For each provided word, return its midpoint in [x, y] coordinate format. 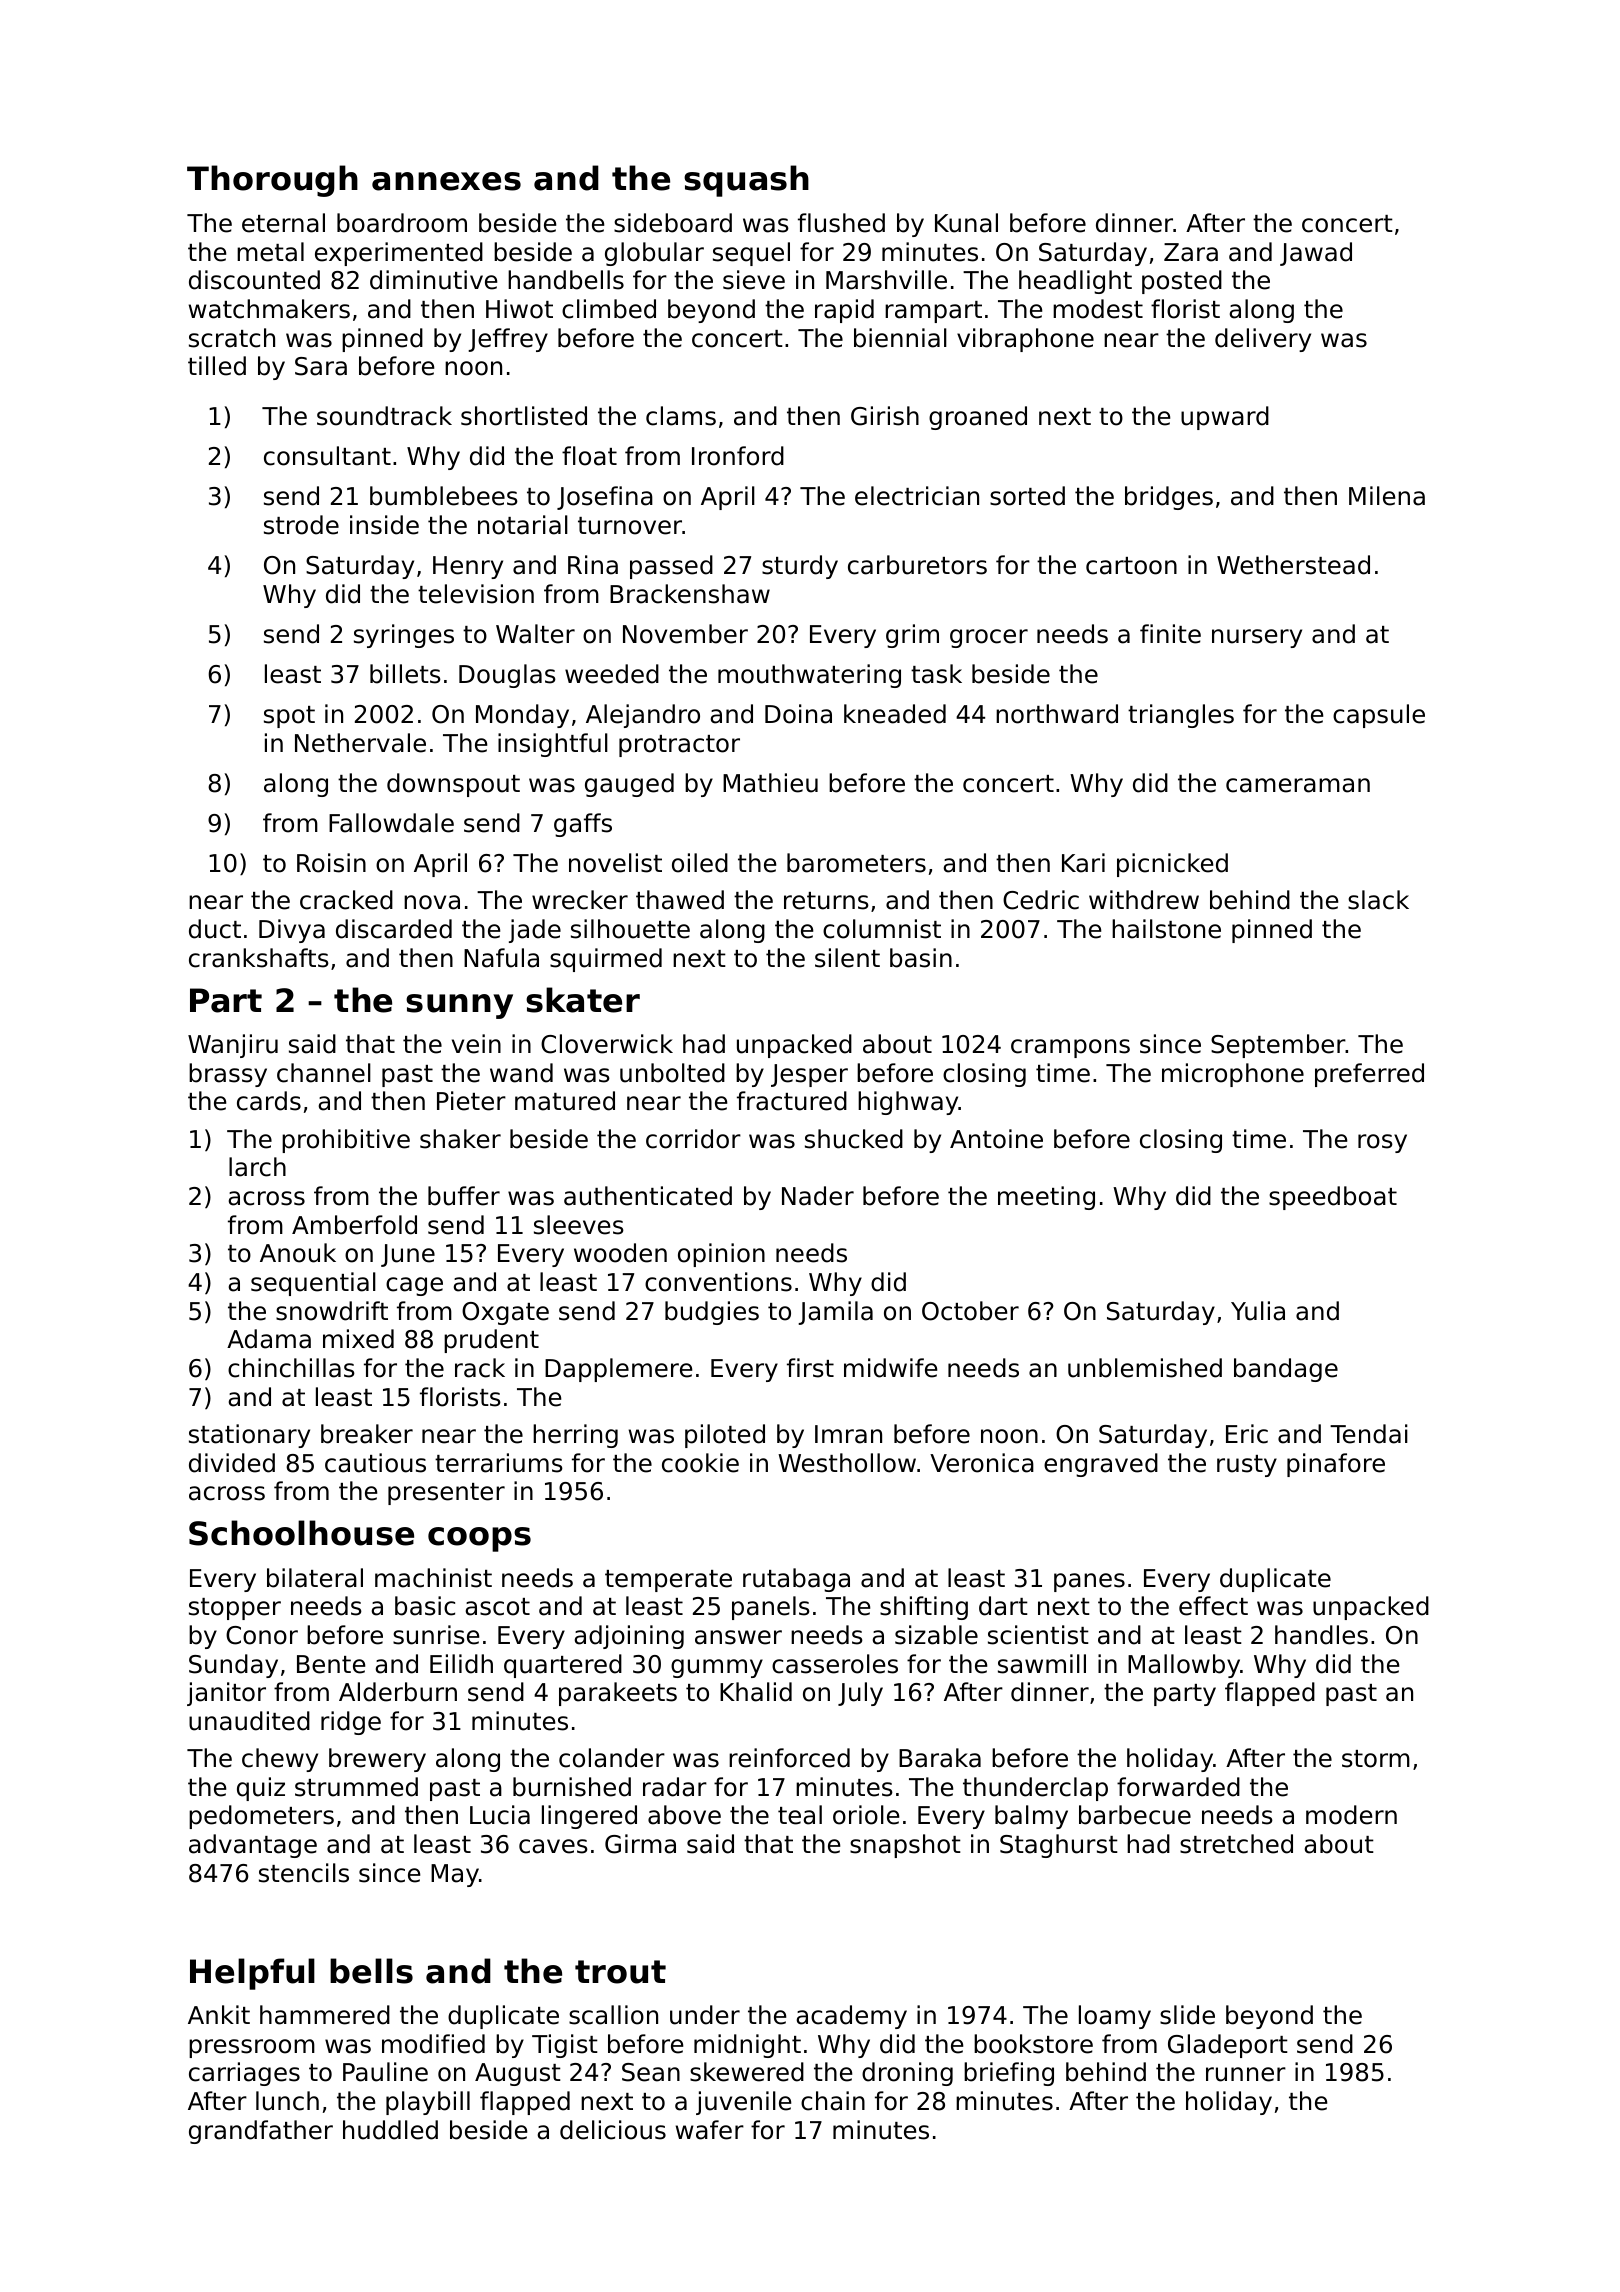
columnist [882, 929]
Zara [1191, 252]
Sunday [233, 1666]
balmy [1031, 1817]
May [455, 1875]
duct [215, 929]
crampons [1070, 1048]
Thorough [272, 181]
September [1278, 1046]
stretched [1236, 1844]
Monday [522, 716]
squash [746, 181]
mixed [358, 1339]
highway [908, 1103]
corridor [693, 1139]
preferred [1369, 1075]
